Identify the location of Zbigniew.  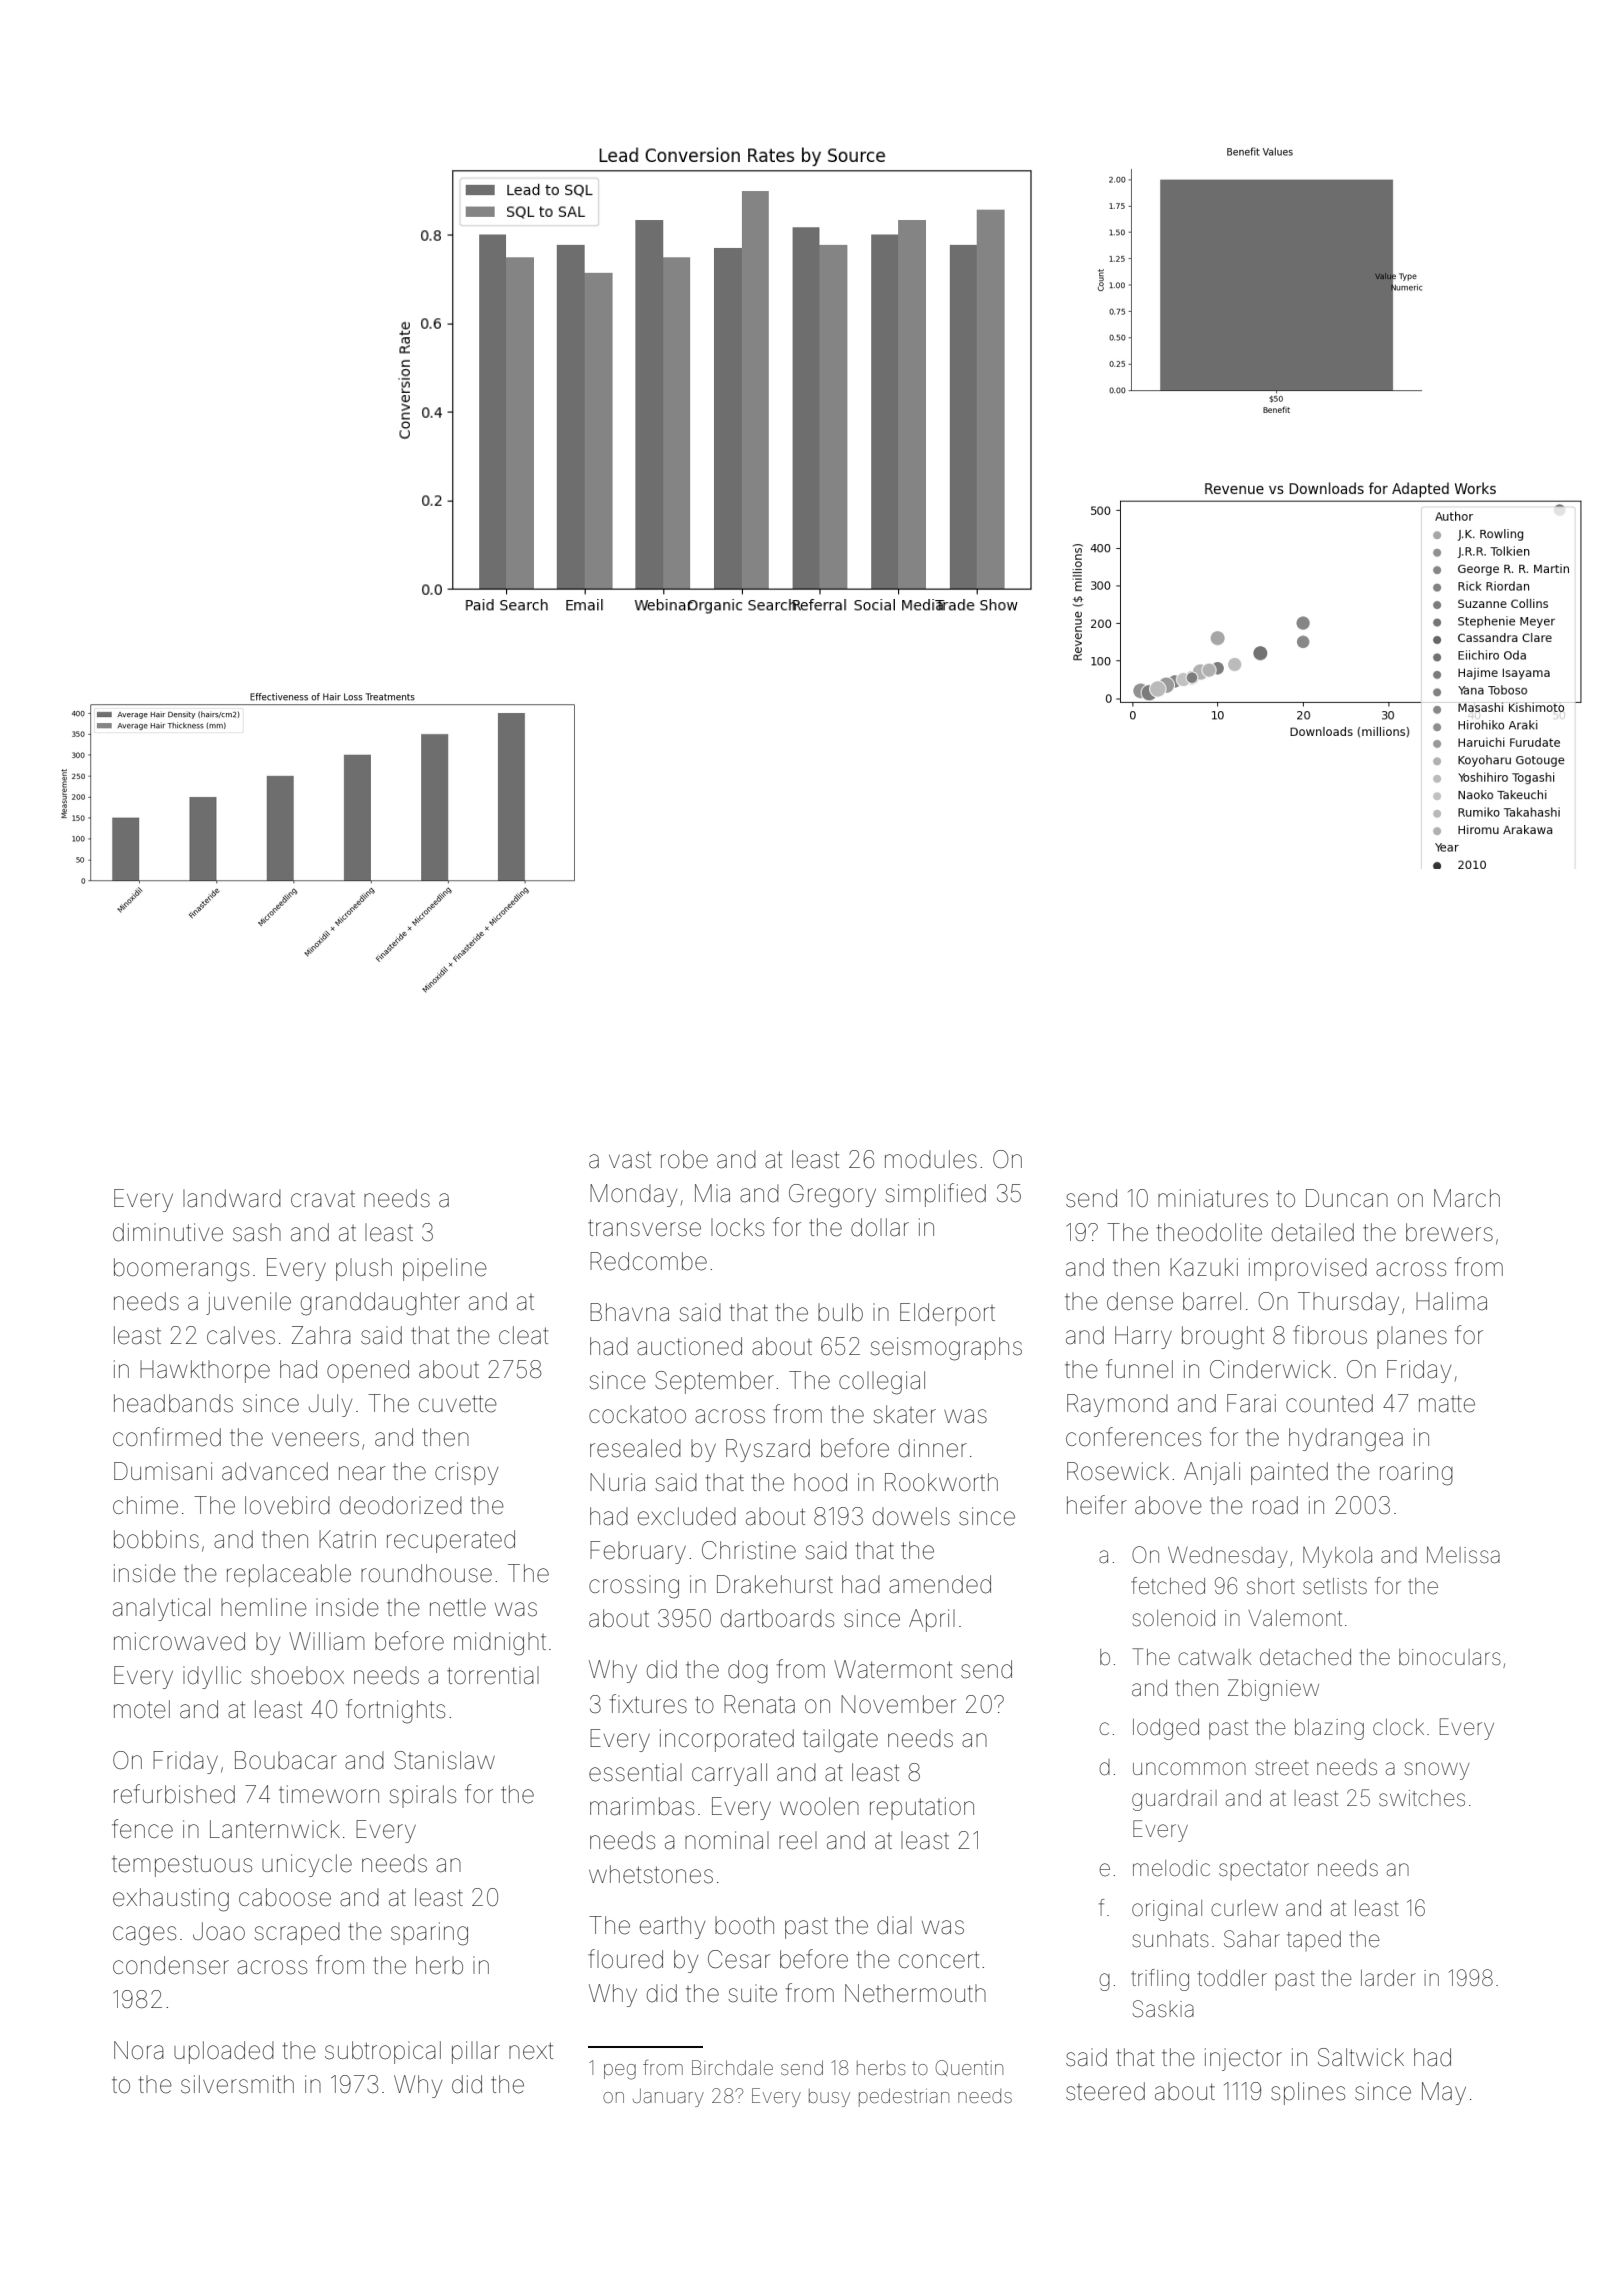
(1273, 1690).
